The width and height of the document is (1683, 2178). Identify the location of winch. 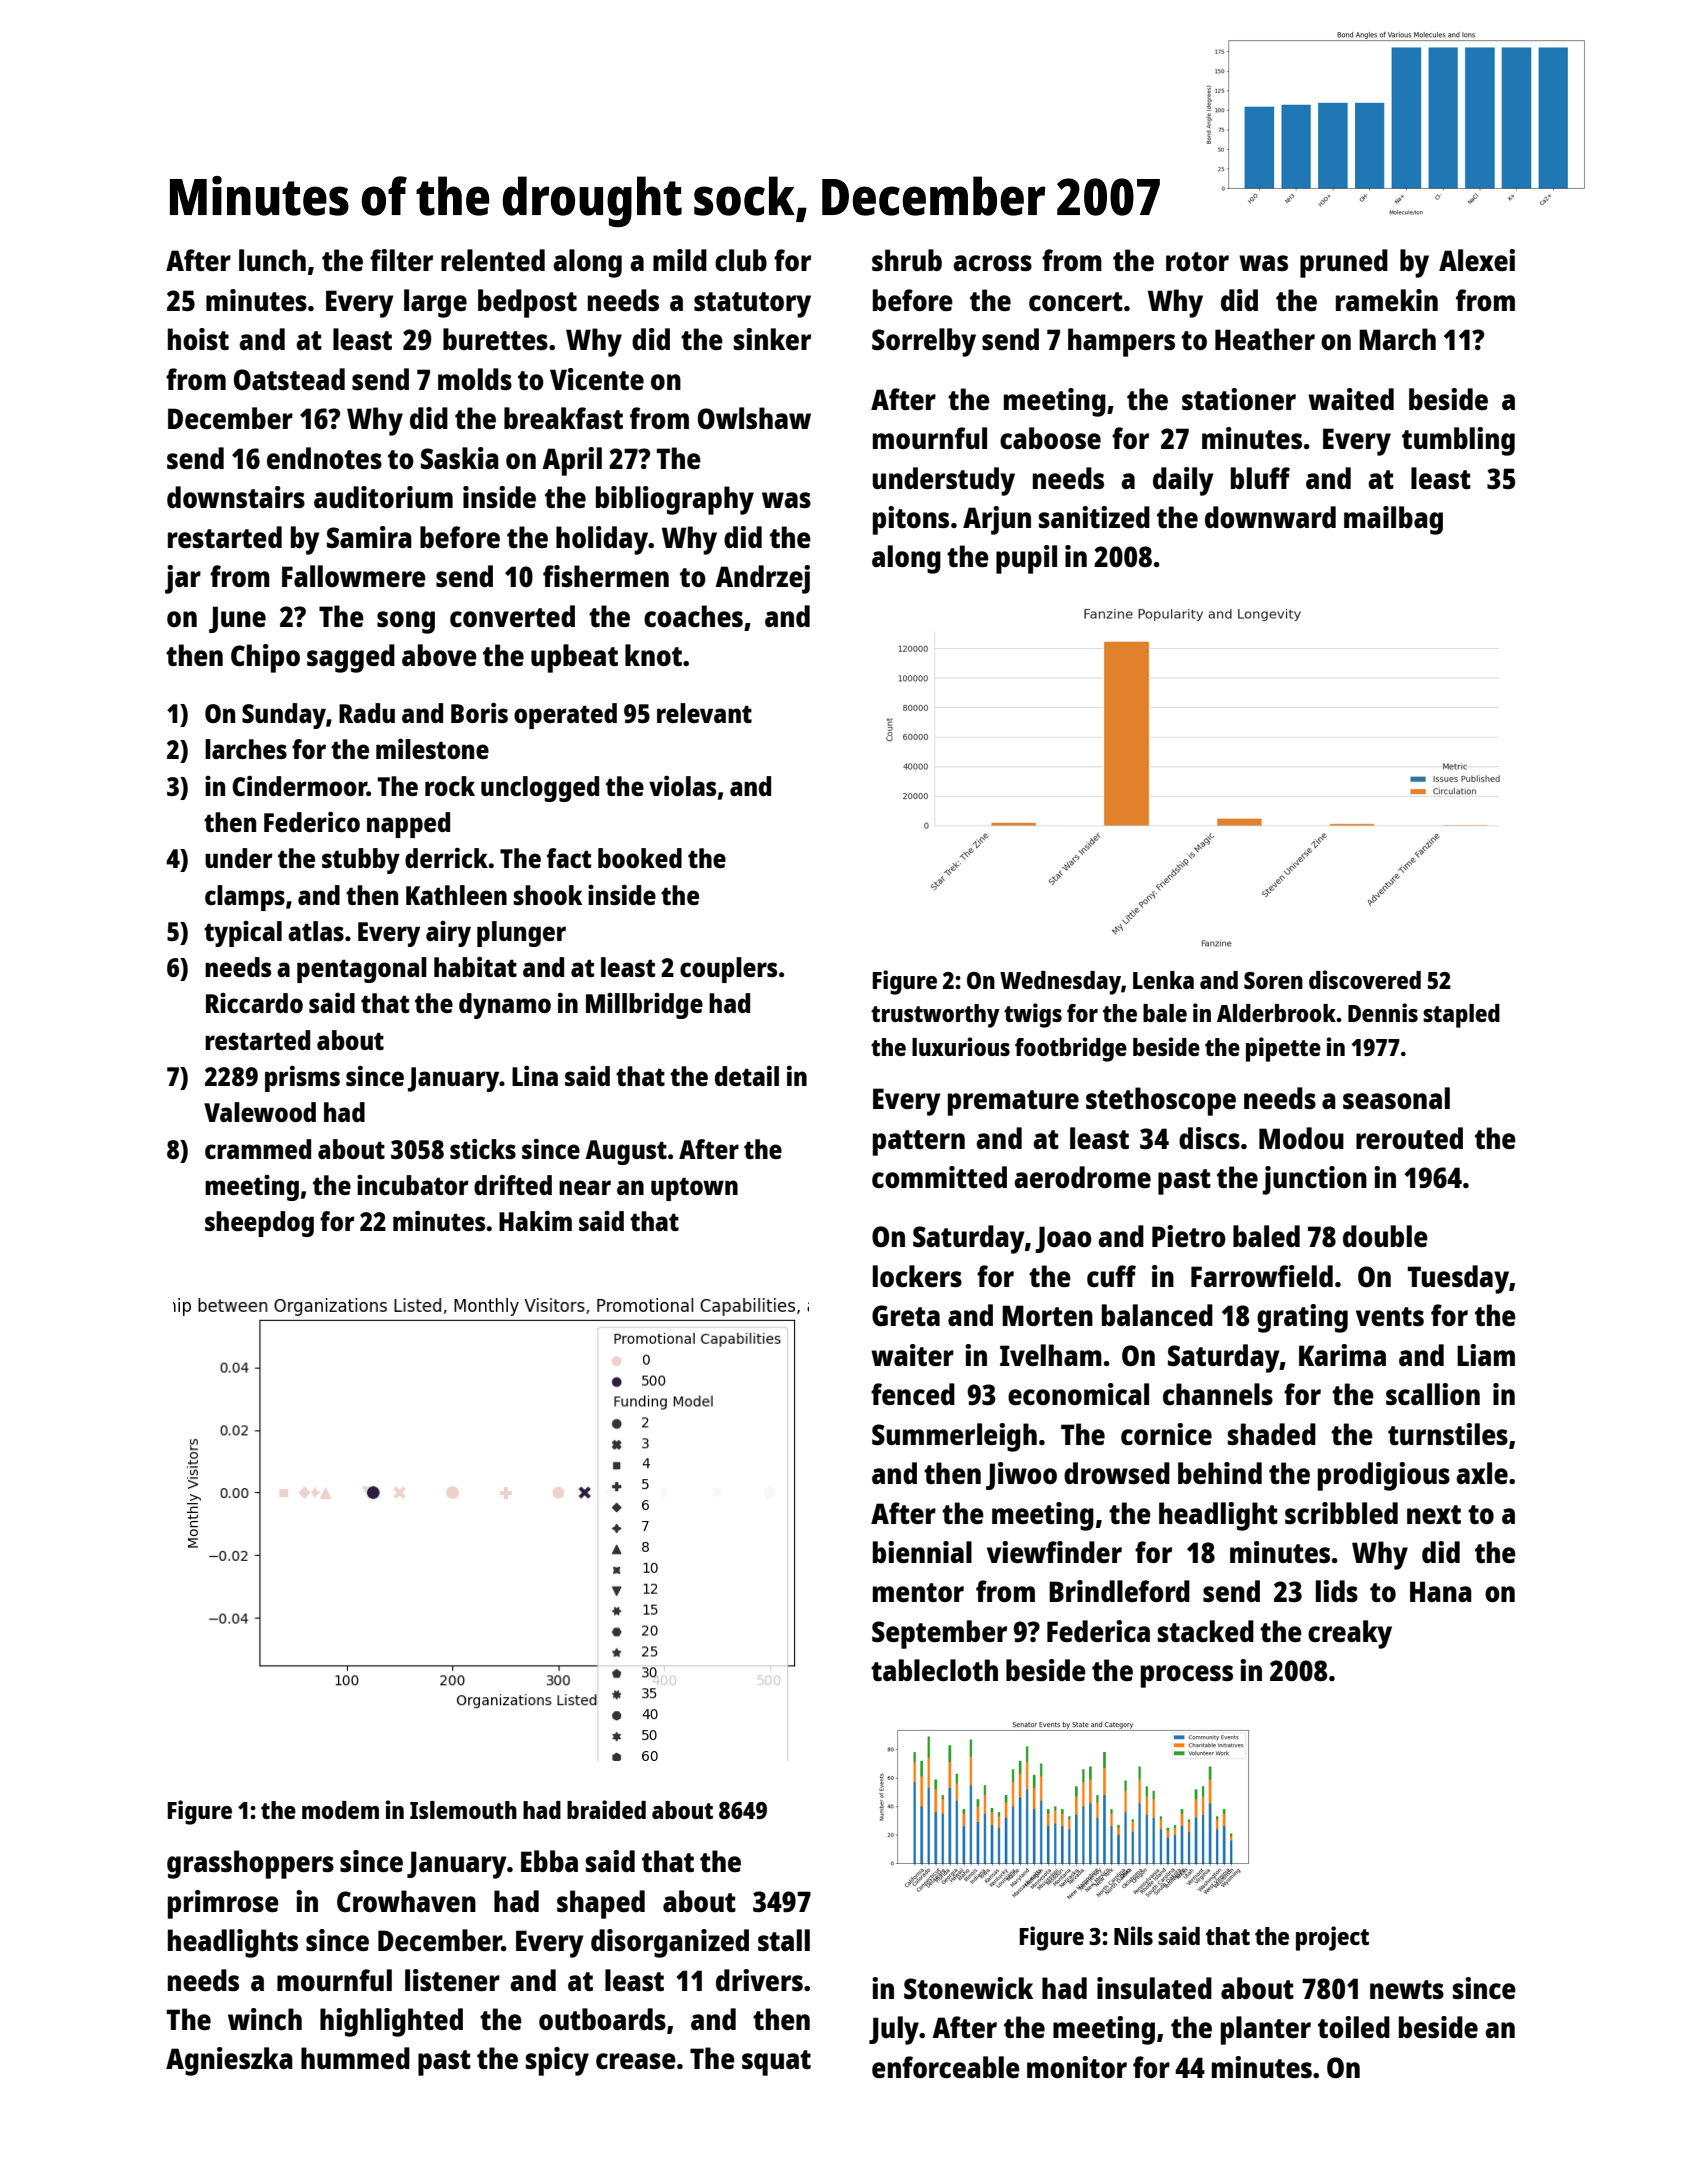
(265, 2019).
